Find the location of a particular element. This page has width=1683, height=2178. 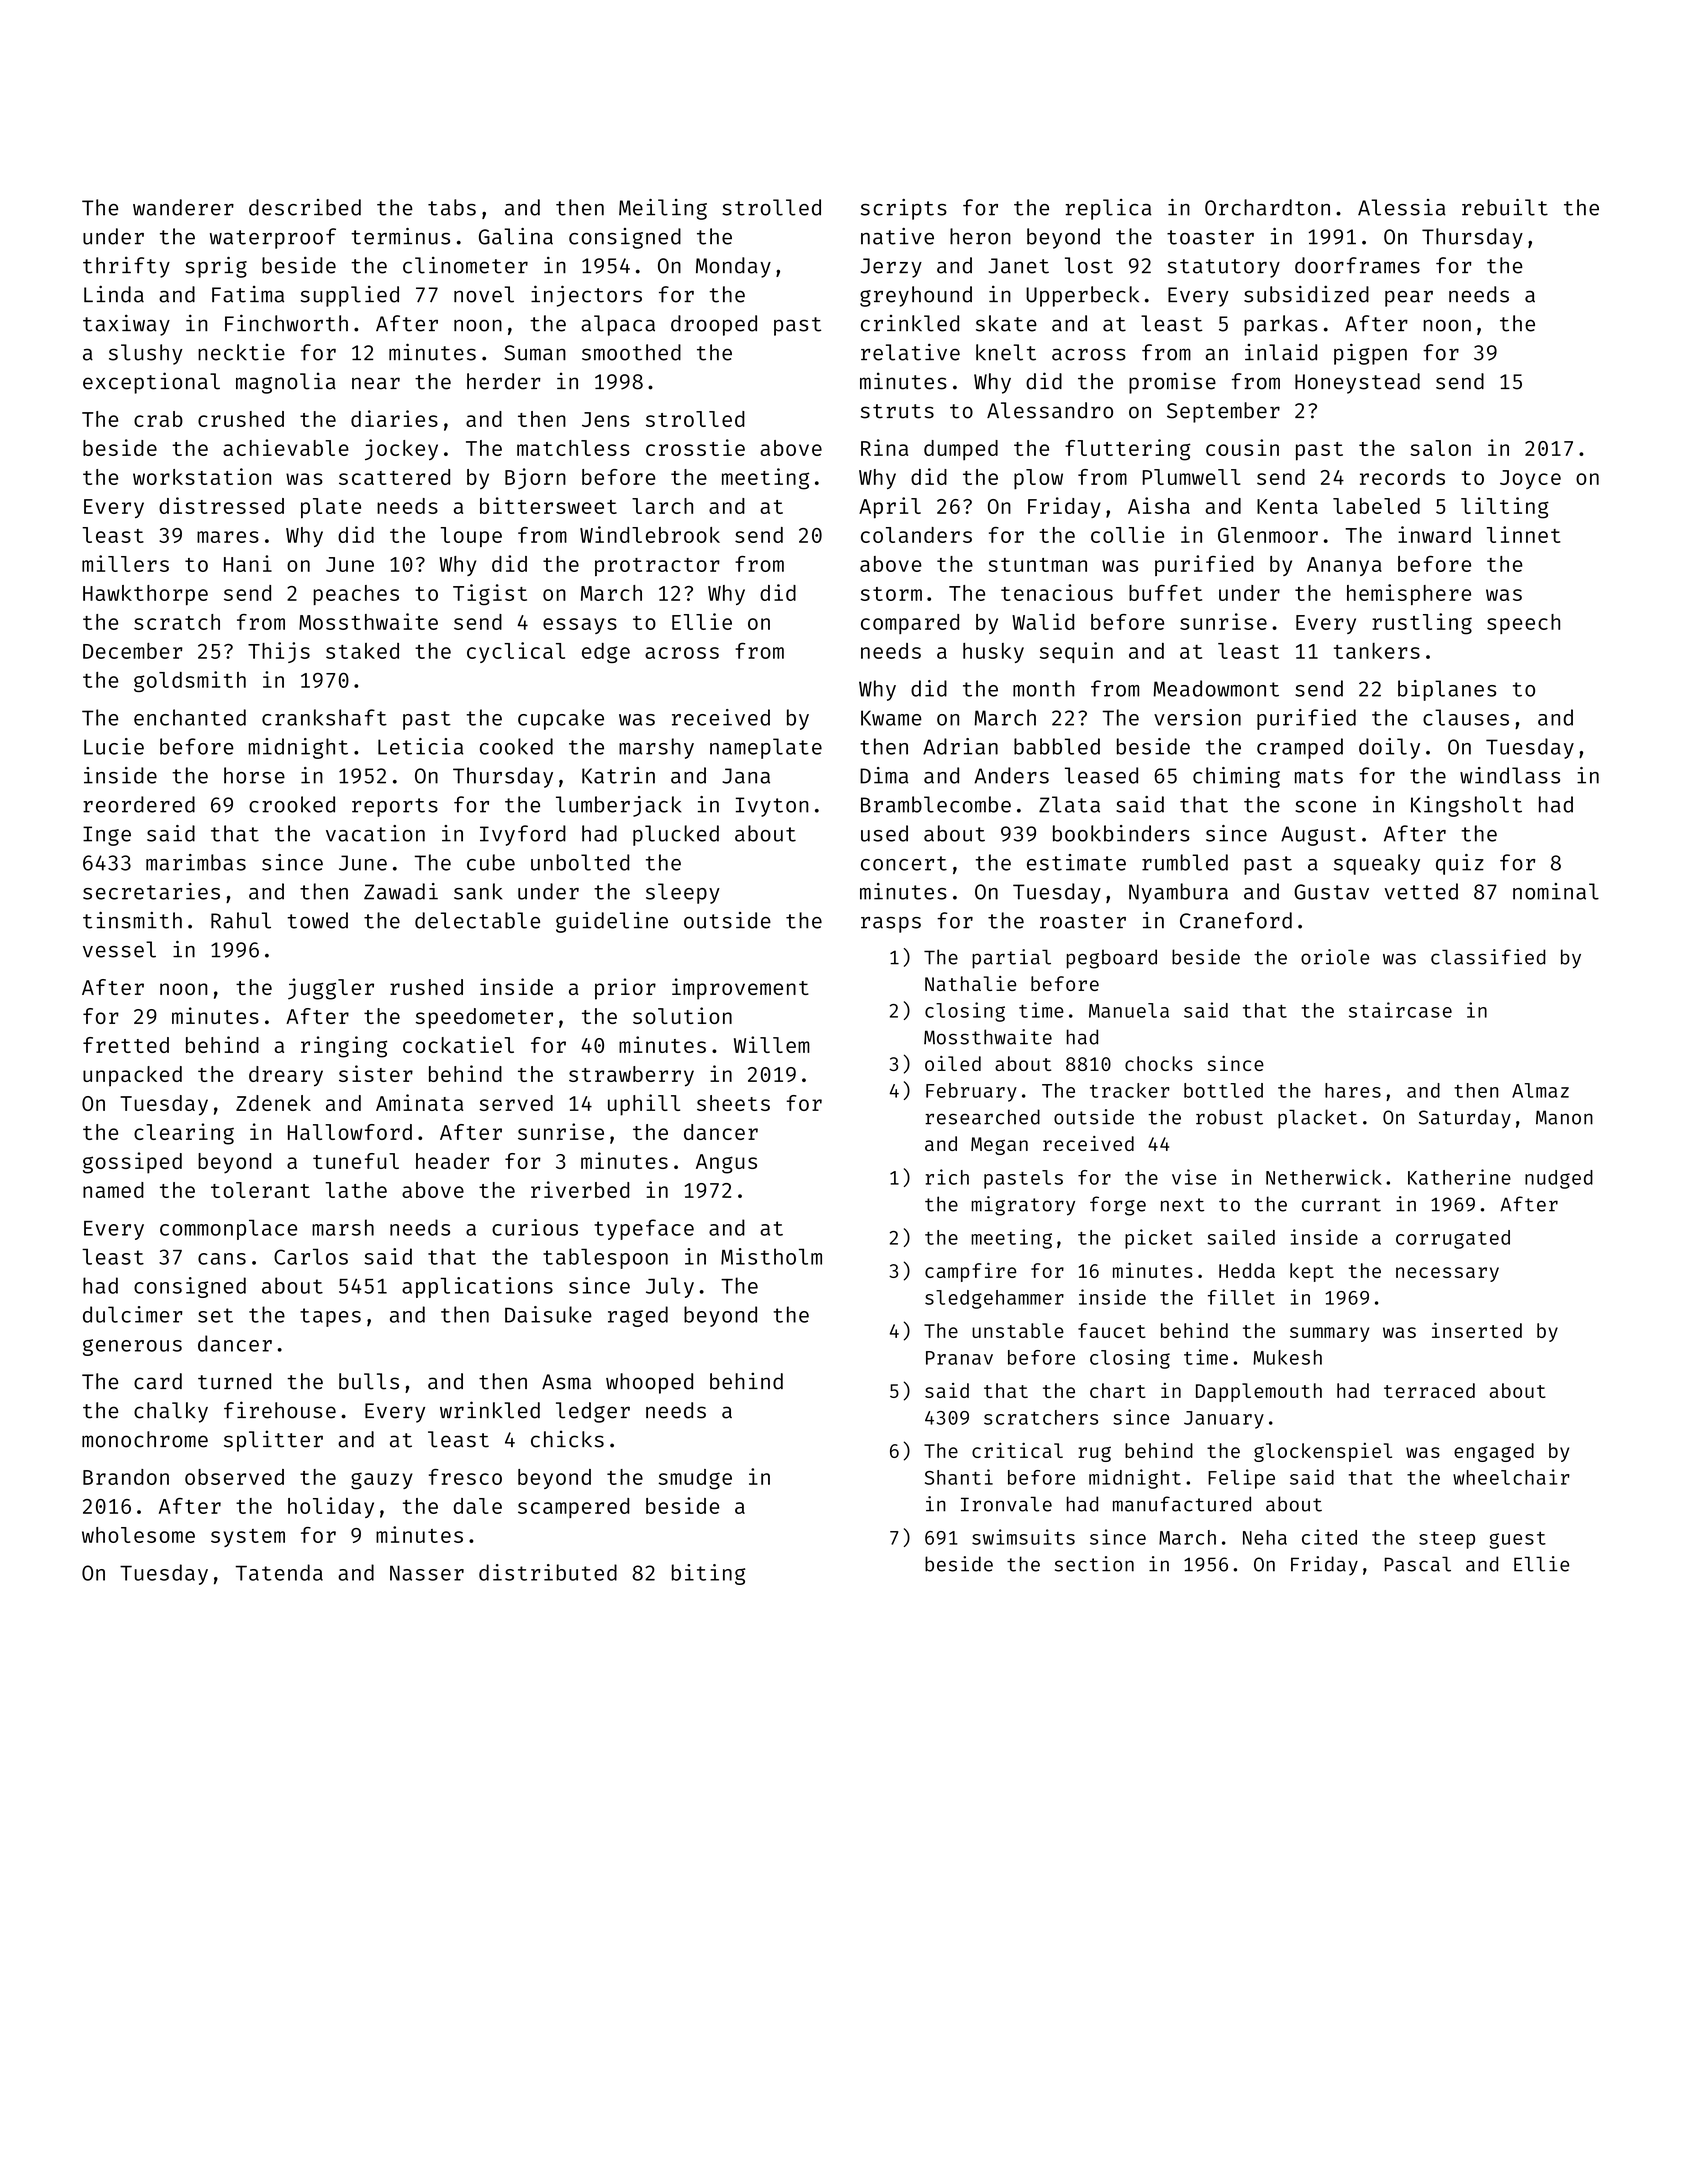

lumberjack is located at coordinates (618, 806).
